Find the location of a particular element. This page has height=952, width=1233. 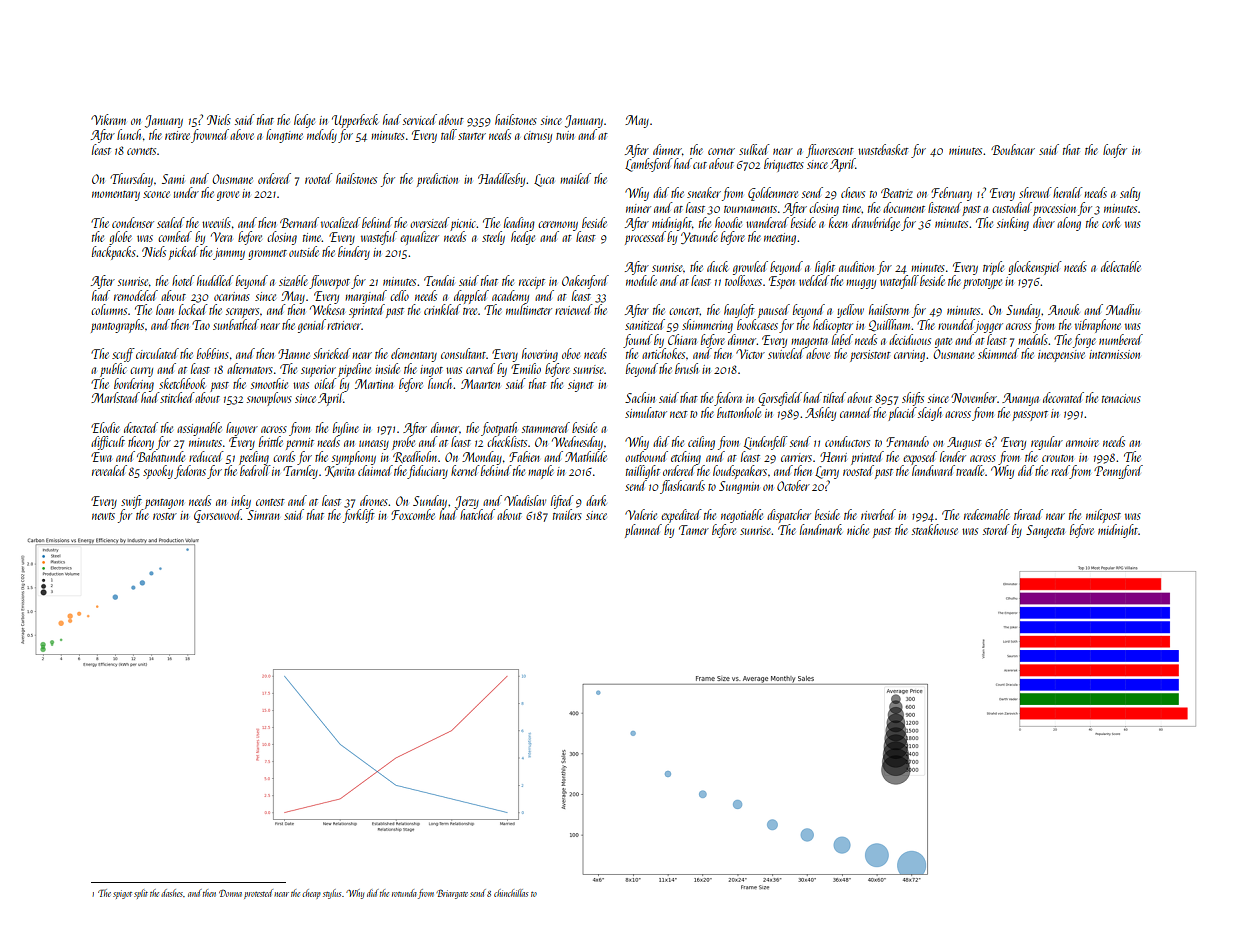

rotunda is located at coordinates (404, 893).
